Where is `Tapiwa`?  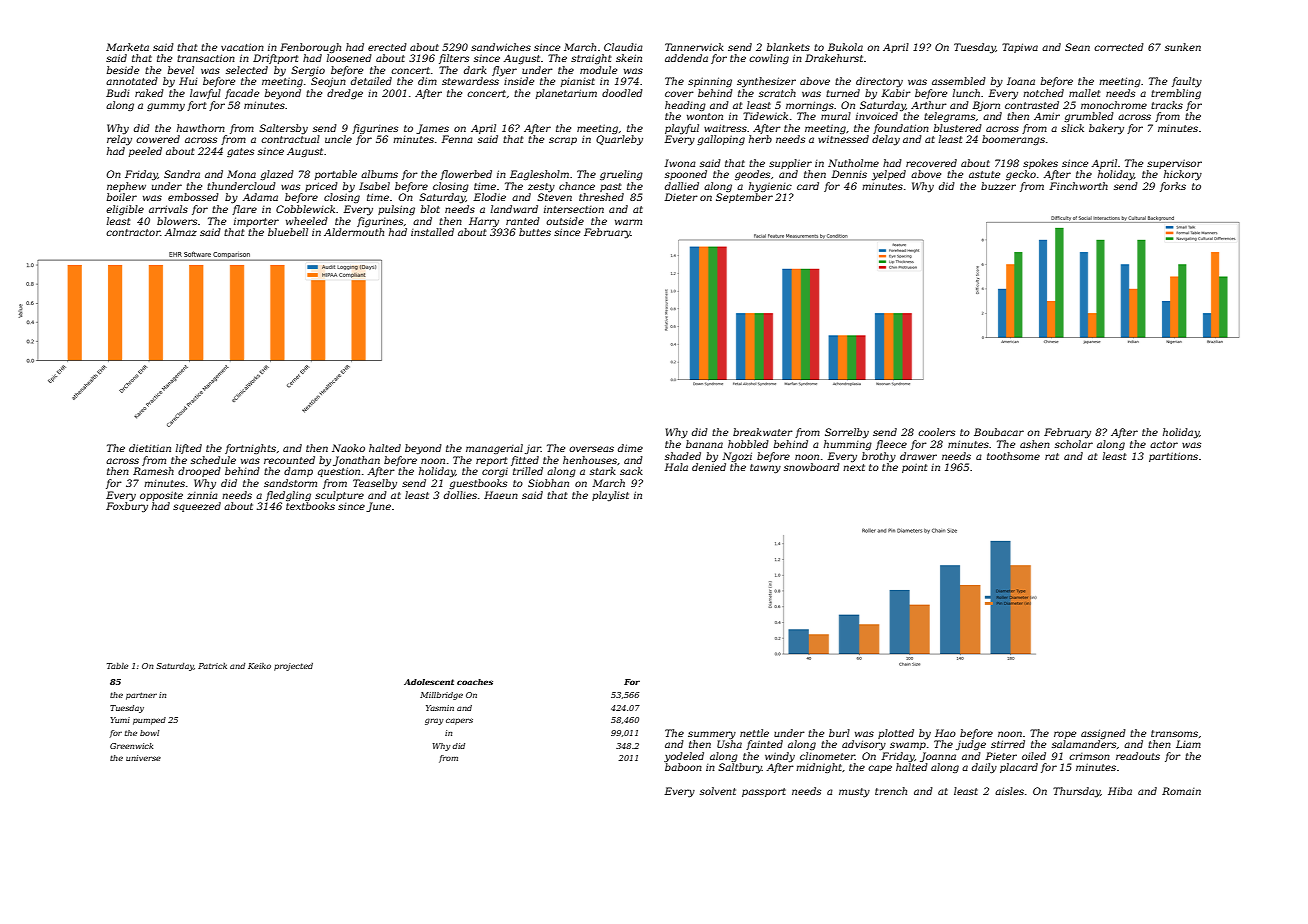
Tapiwa is located at coordinates (1020, 48).
